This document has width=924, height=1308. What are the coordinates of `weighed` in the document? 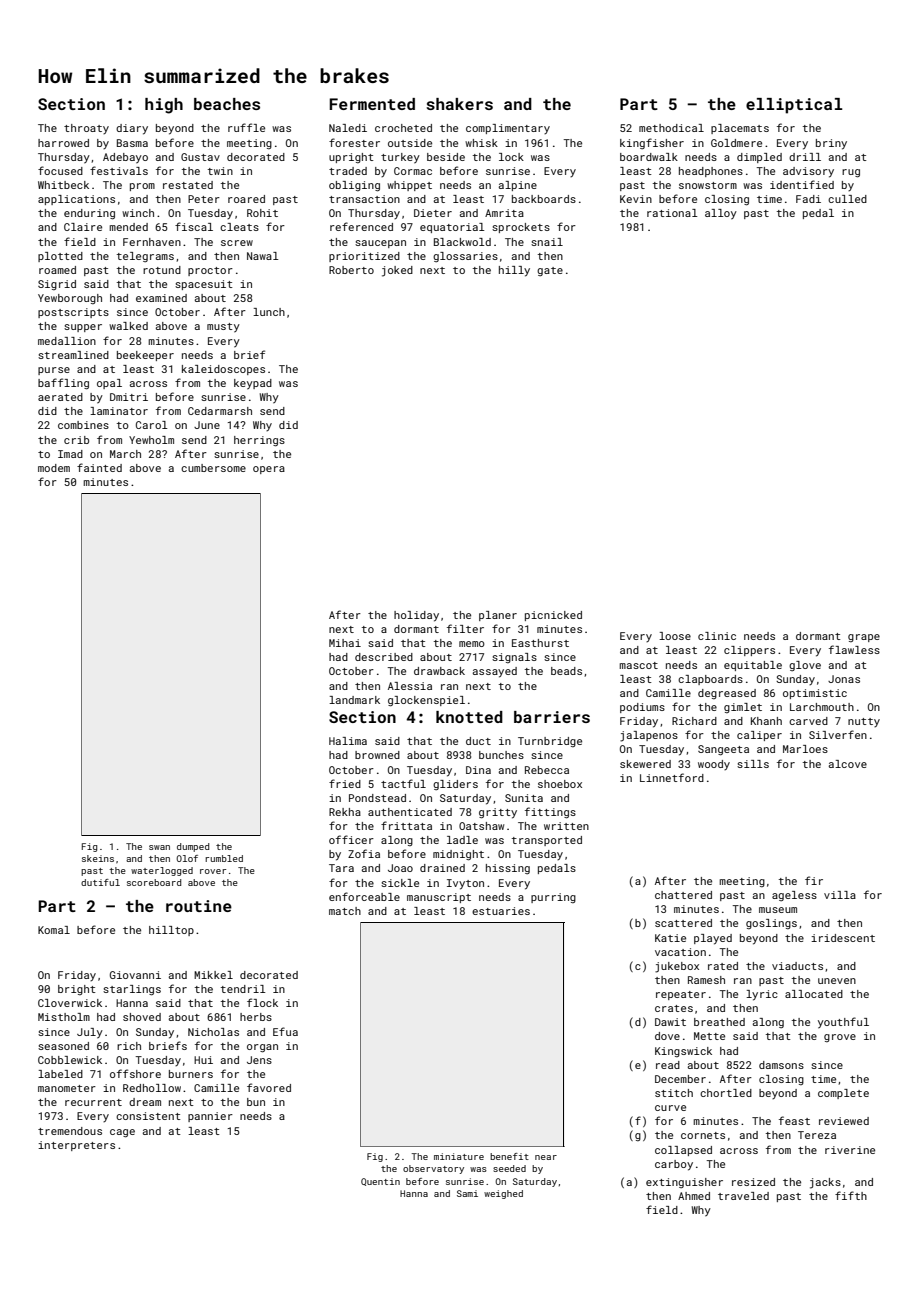 It's located at (503, 1194).
